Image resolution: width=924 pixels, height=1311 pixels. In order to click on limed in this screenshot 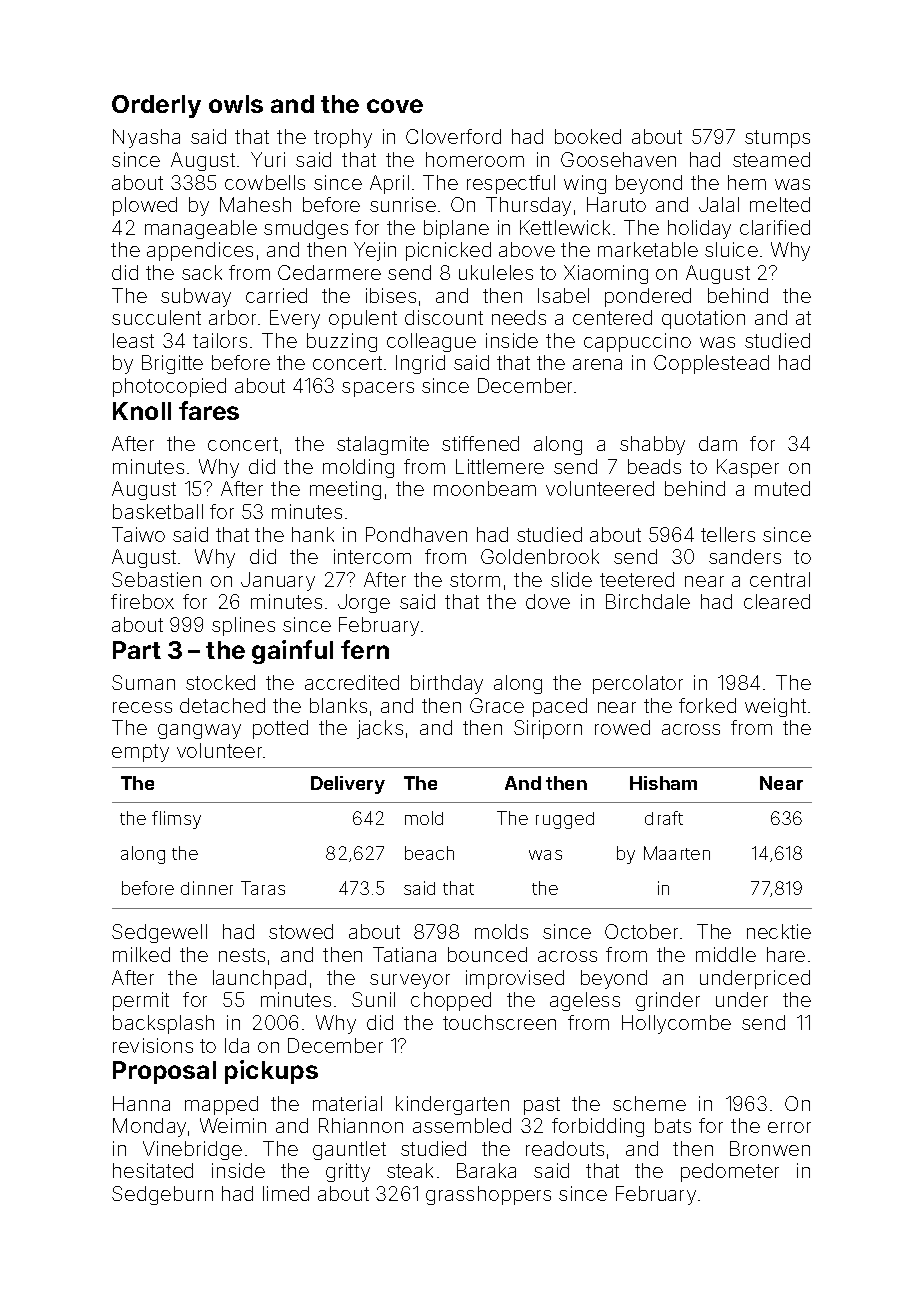, I will do `click(286, 1193)`.
